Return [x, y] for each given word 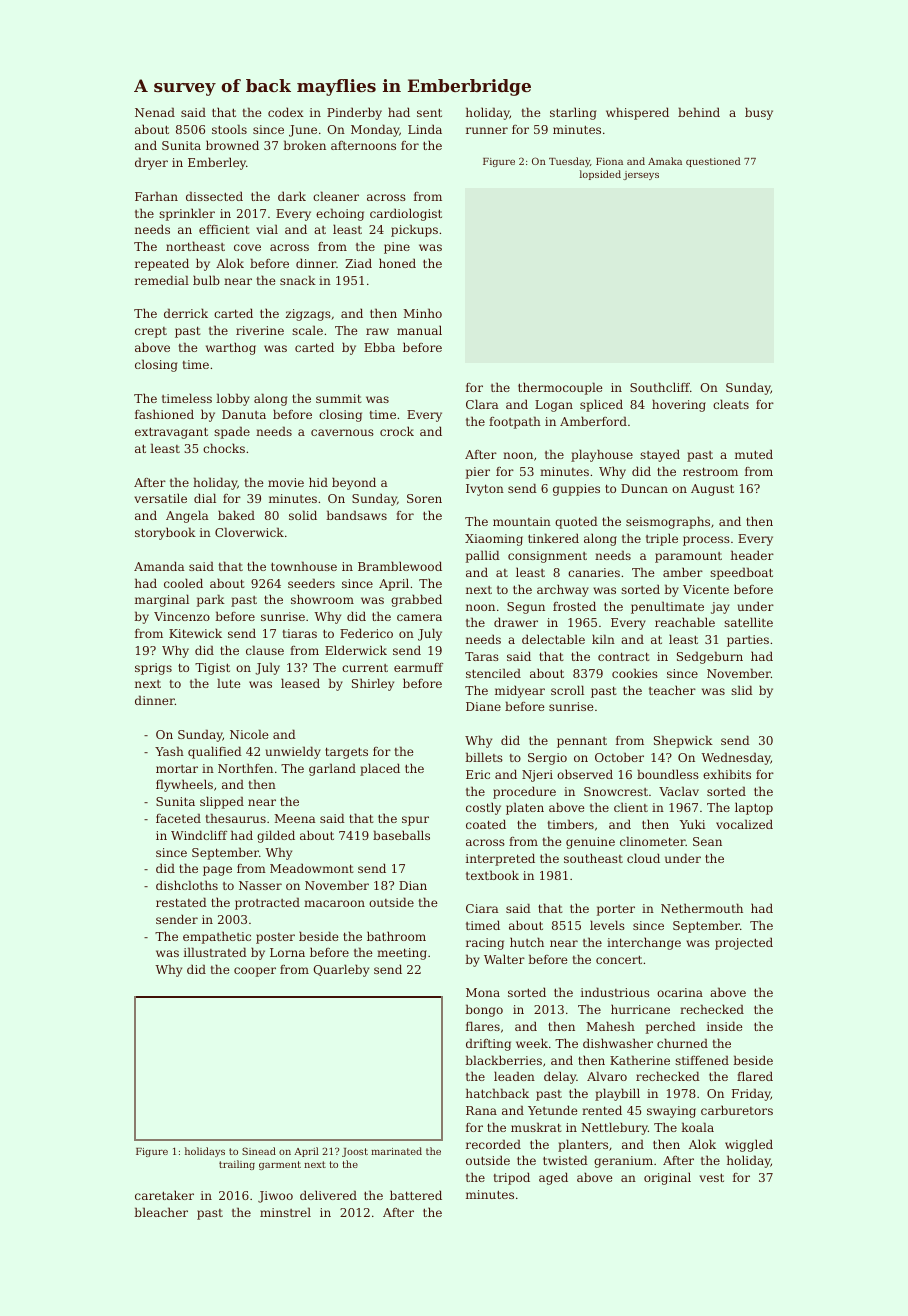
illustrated [215, 952]
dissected [214, 196]
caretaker [164, 1195]
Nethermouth [702, 908]
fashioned [164, 414]
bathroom [396, 936]
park [211, 600]
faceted [178, 818]
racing [485, 944]
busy [759, 113]
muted [754, 454]
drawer [516, 622]
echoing [340, 214]
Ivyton [485, 490]
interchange [644, 943]
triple [662, 539]
